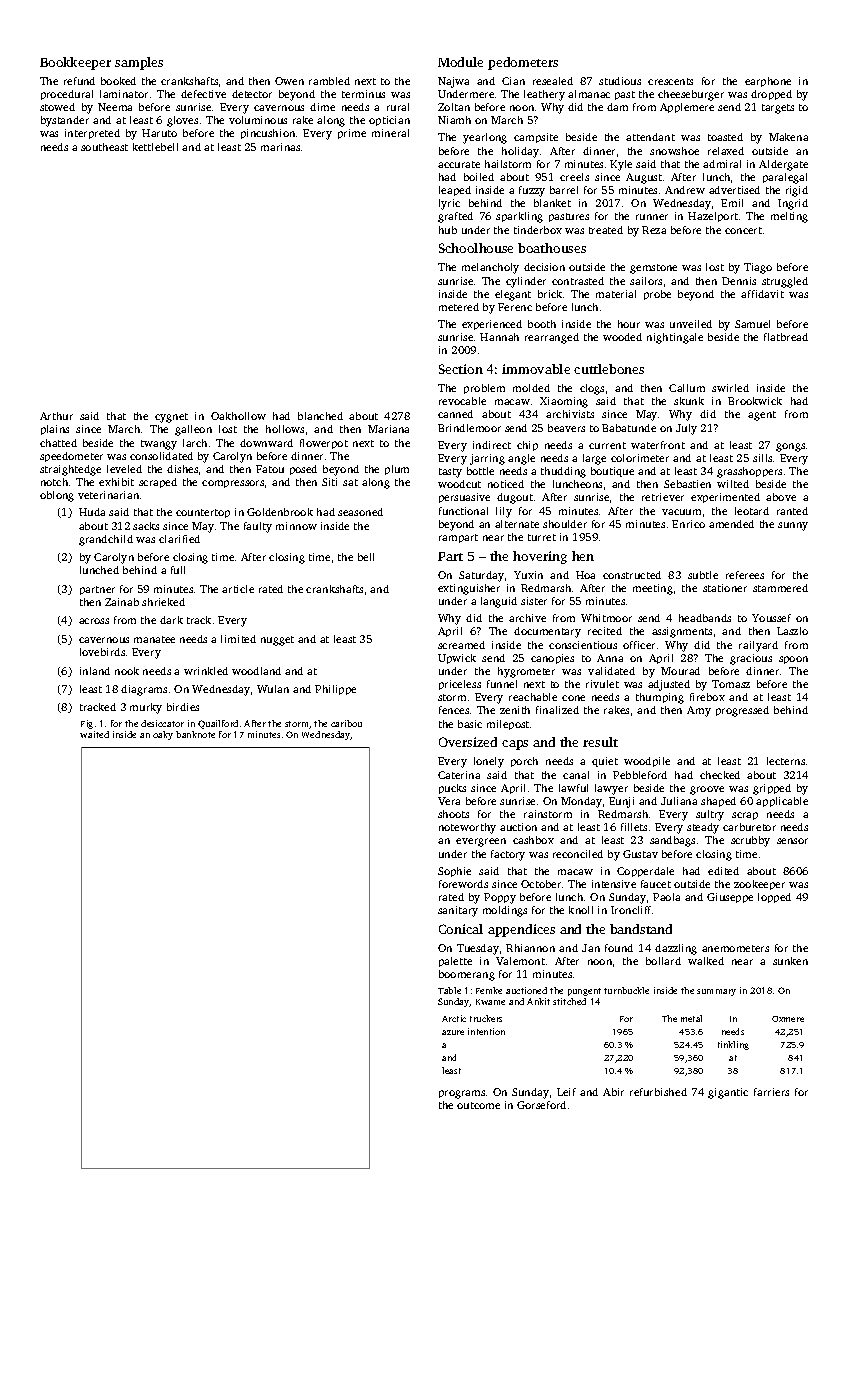 This page has height=1400, width=849. What do you see at coordinates (449, 801) in the page?
I see `Vera` at bounding box center [449, 801].
